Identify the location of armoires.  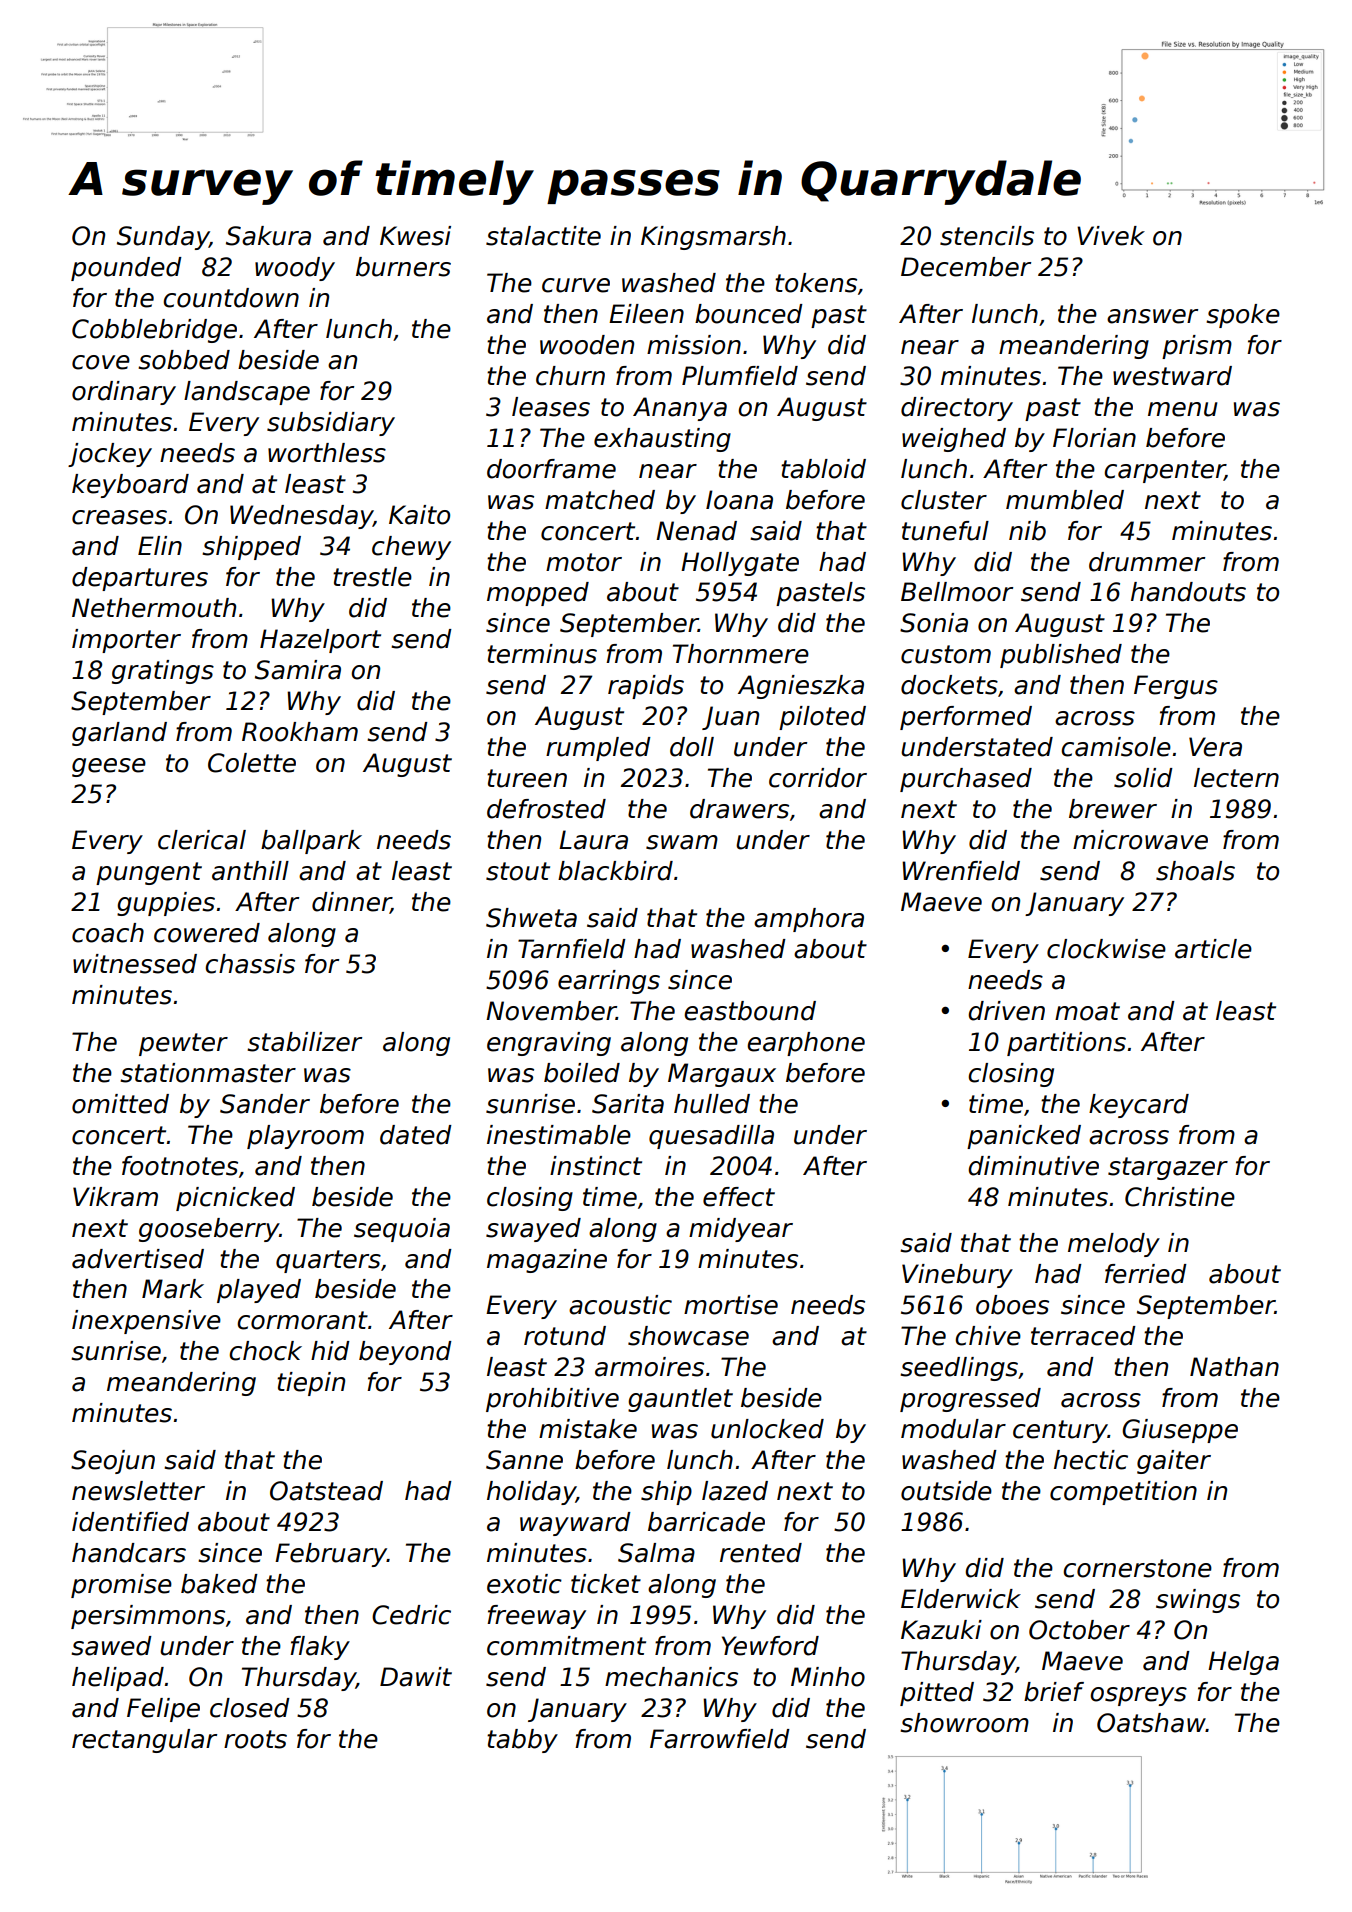
(649, 1367).
